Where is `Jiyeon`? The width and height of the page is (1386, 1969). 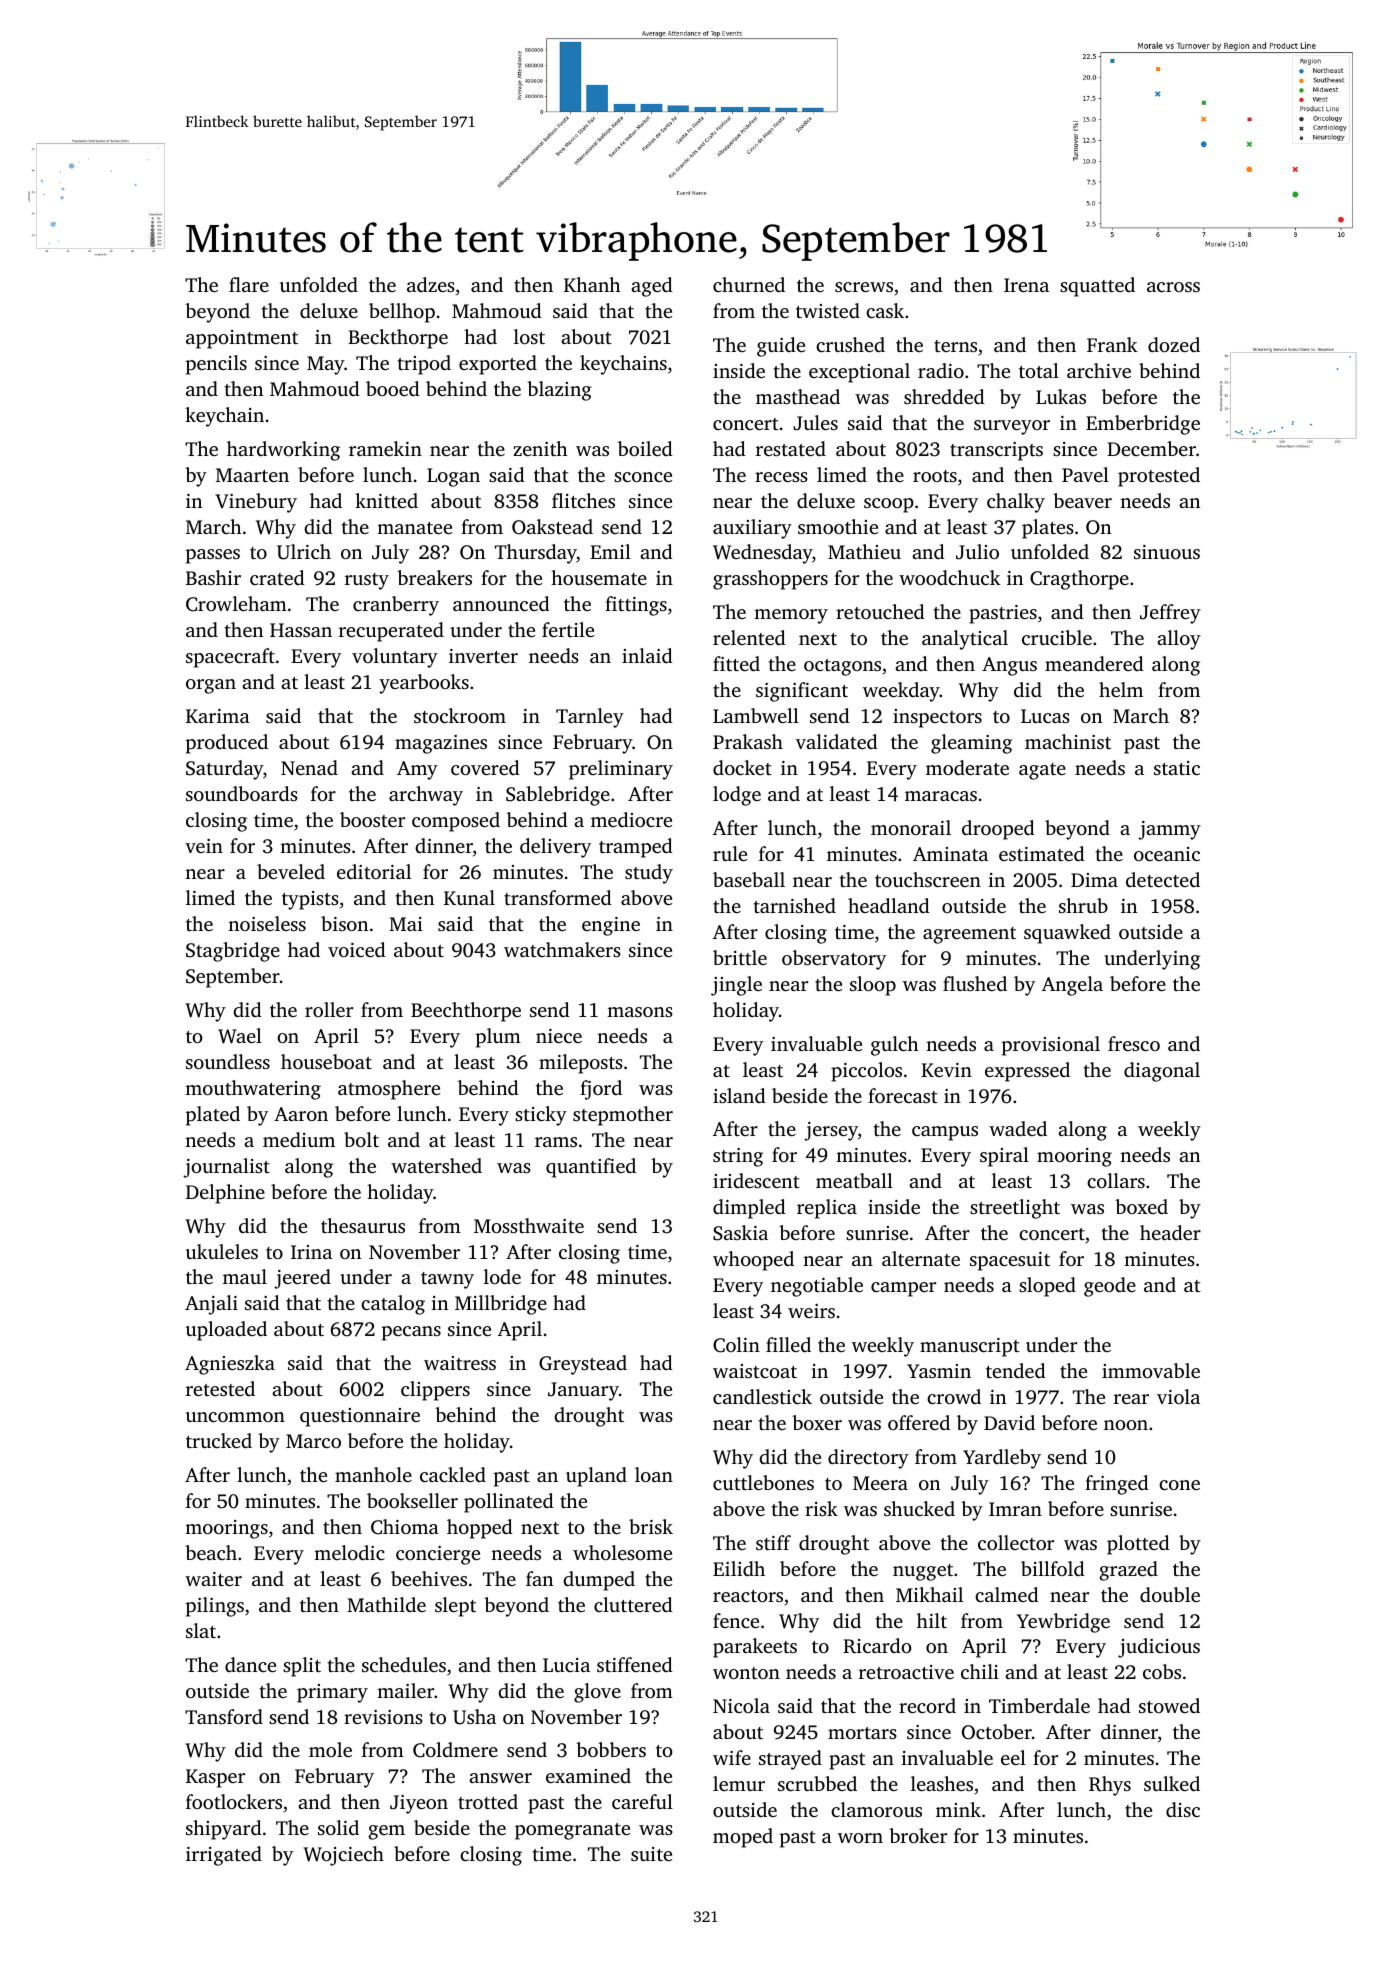
Jiyeon is located at coordinates (419, 1804).
